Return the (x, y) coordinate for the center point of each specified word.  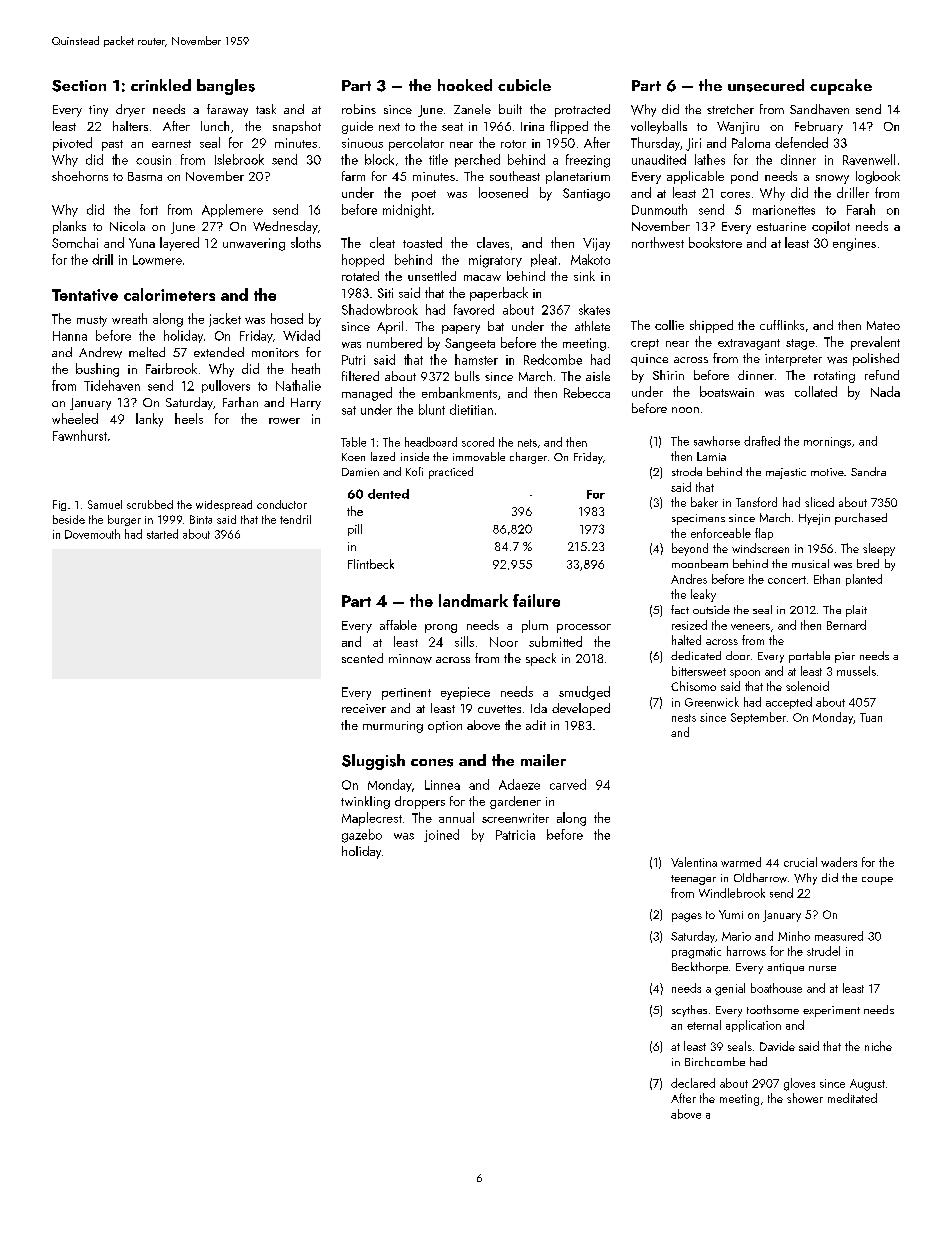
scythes (689, 1011)
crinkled (161, 85)
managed (367, 394)
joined (441, 835)
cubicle (524, 85)
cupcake (841, 87)
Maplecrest (372, 819)
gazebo (362, 836)
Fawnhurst (80, 435)
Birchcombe (715, 1061)
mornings (827, 442)
